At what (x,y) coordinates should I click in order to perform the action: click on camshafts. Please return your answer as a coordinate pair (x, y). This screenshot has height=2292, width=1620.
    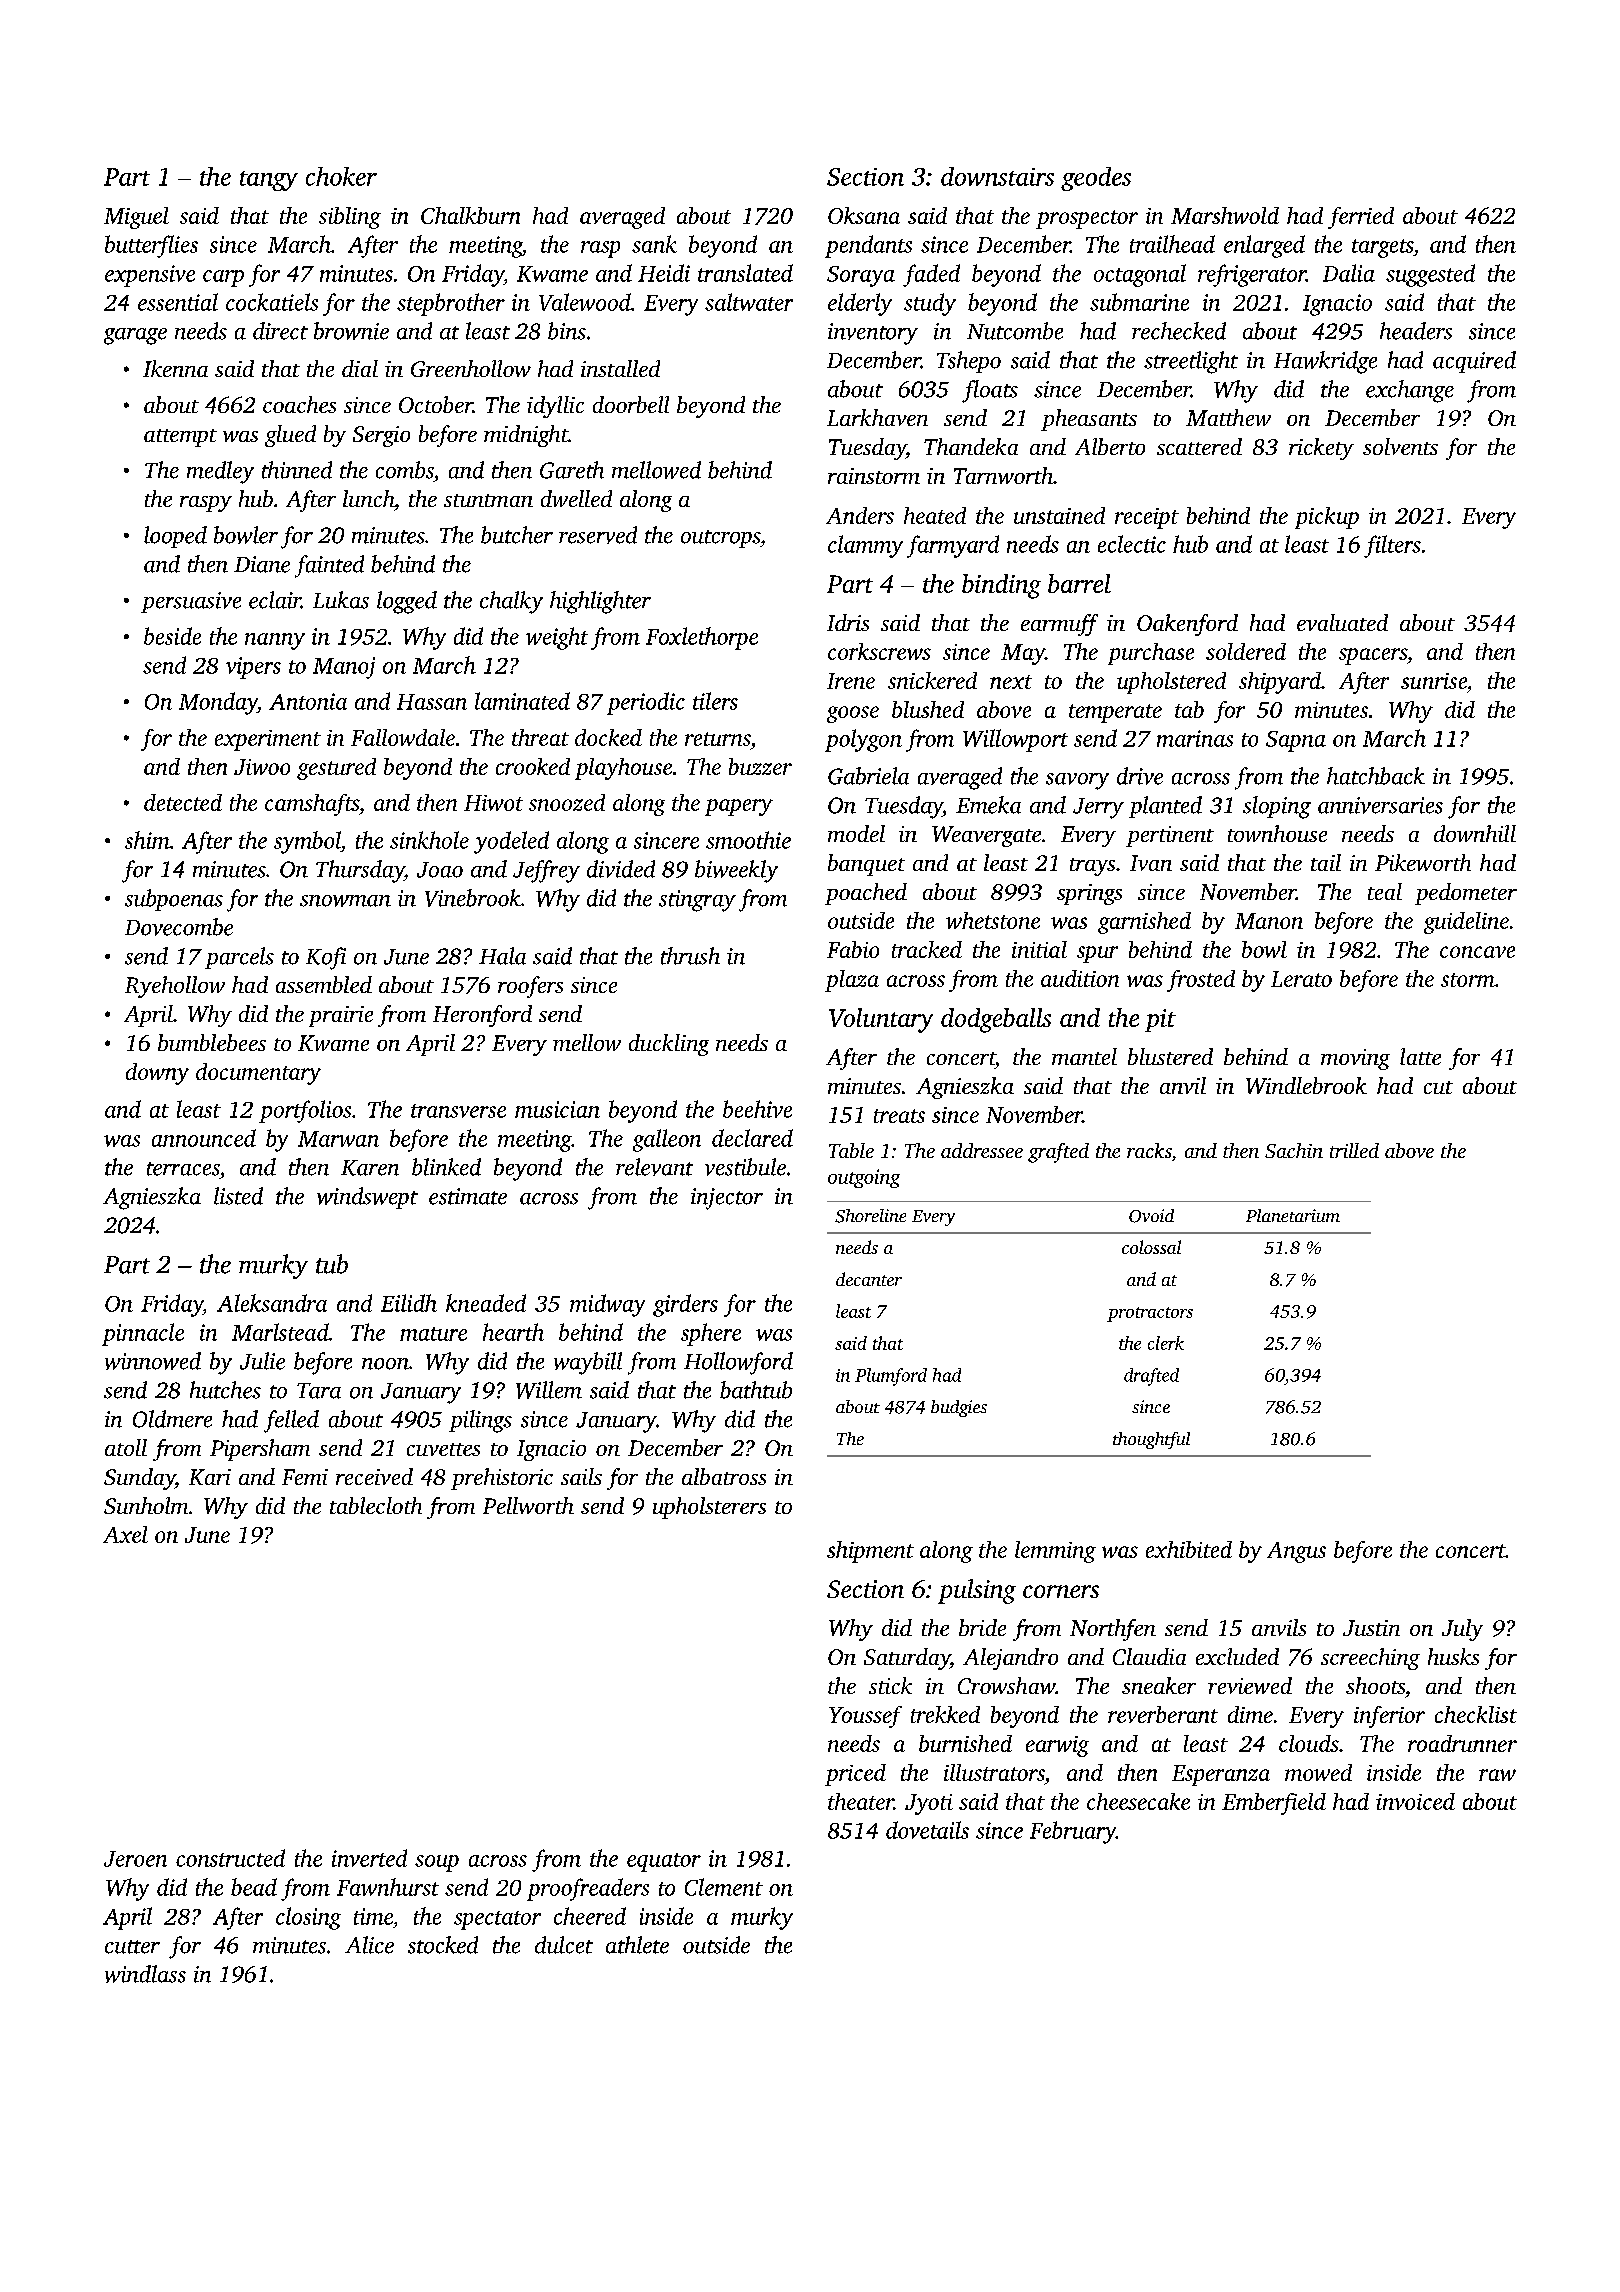
    Looking at the image, I should click on (312, 805).
